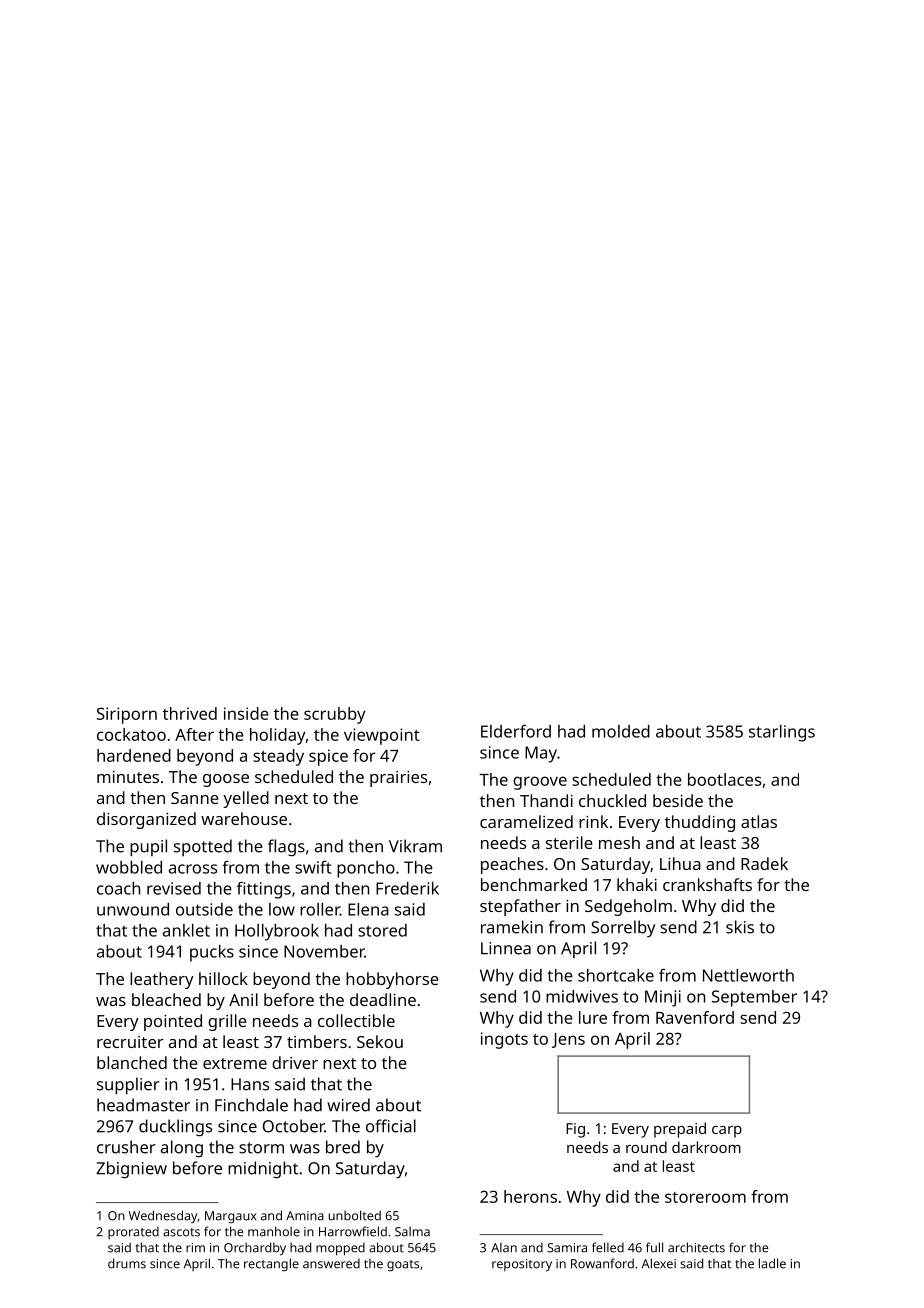  What do you see at coordinates (407, 888) in the document?
I see `Frederik` at bounding box center [407, 888].
